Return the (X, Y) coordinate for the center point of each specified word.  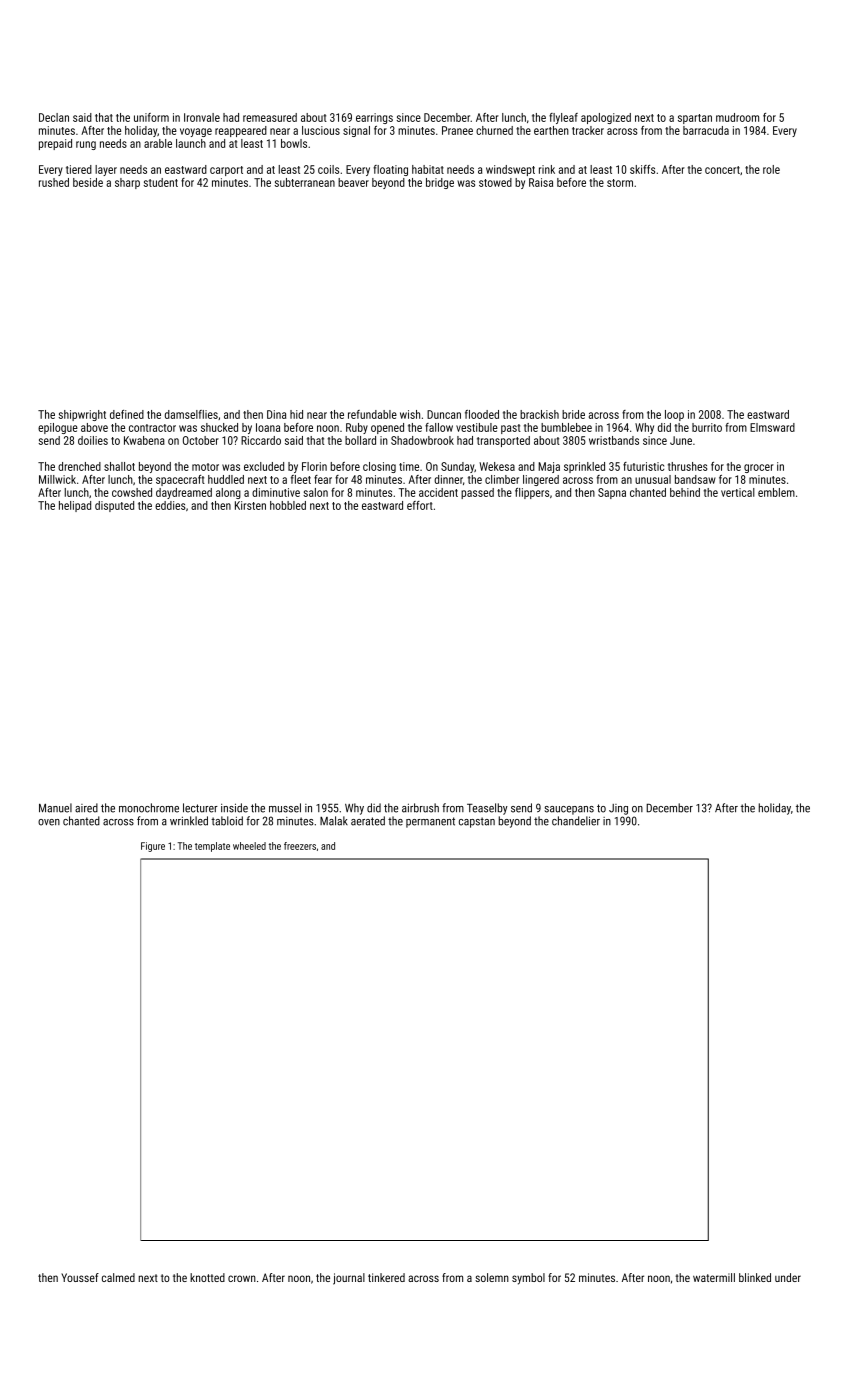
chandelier (576, 821)
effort (420, 505)
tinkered (386, 1277)
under (788, 1277)
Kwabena (144, 440)
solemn (492, 1277)
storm (620, 183)
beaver (353, 182)
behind (685, 492)
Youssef (80, 1277)
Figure (153, 847)
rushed (54, 182)
